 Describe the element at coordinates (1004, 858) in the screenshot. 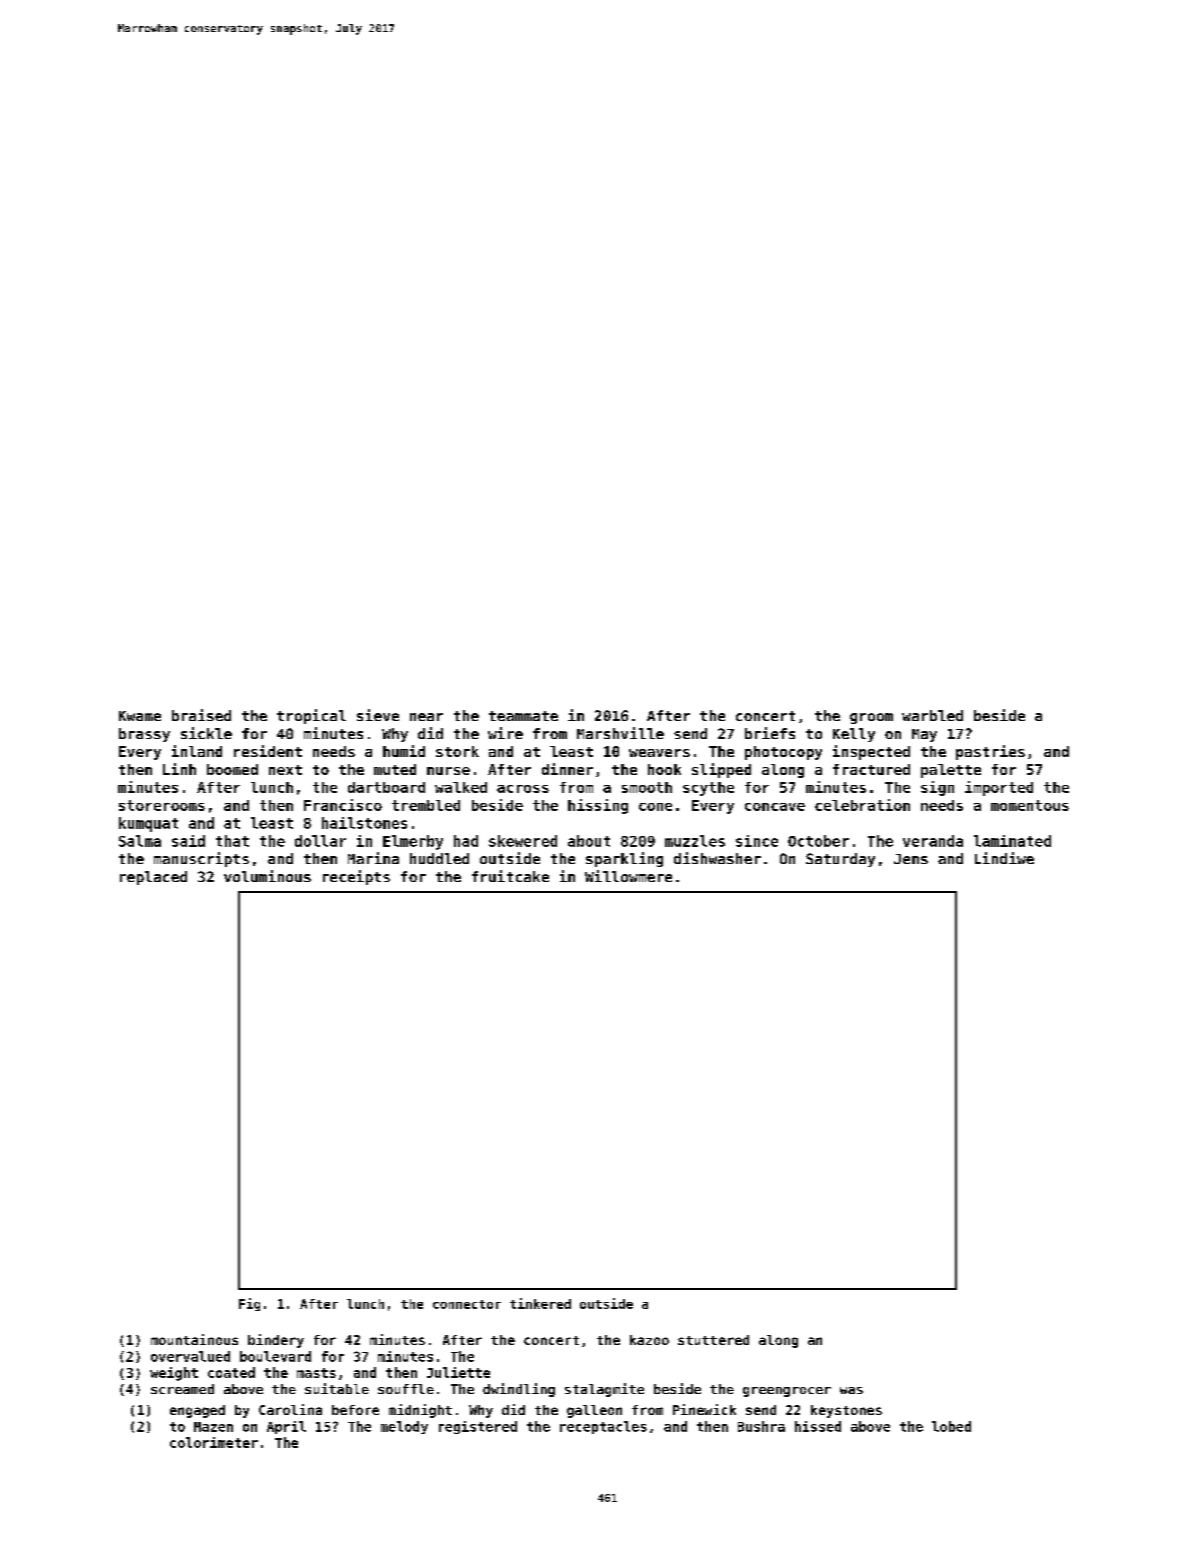

I see `Lindiwe` at that location.
